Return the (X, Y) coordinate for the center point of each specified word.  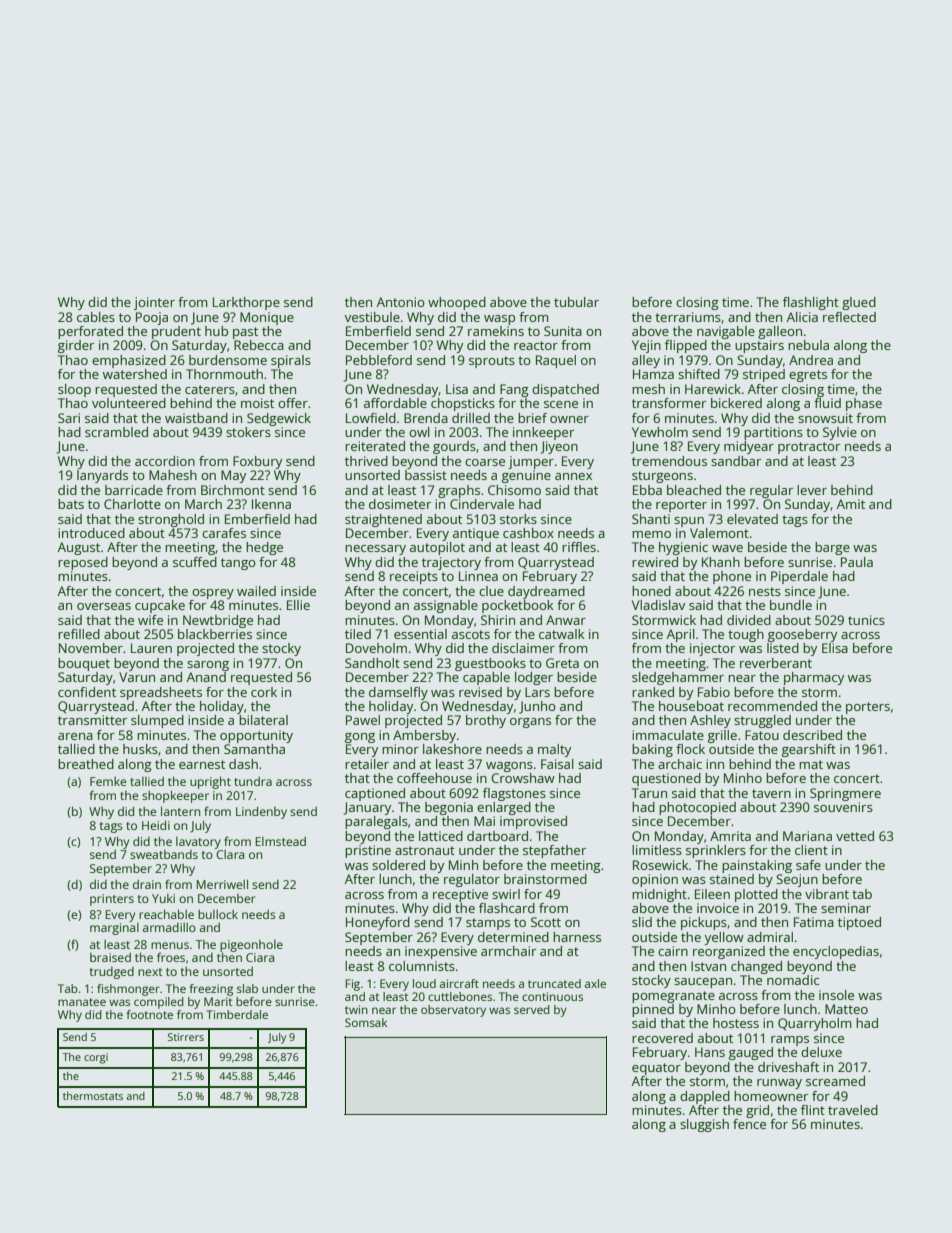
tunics (866, 620)
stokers (248, 432)
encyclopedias (836, 952)
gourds (454, 447)
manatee (82, 1002)
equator (656, 1069)
